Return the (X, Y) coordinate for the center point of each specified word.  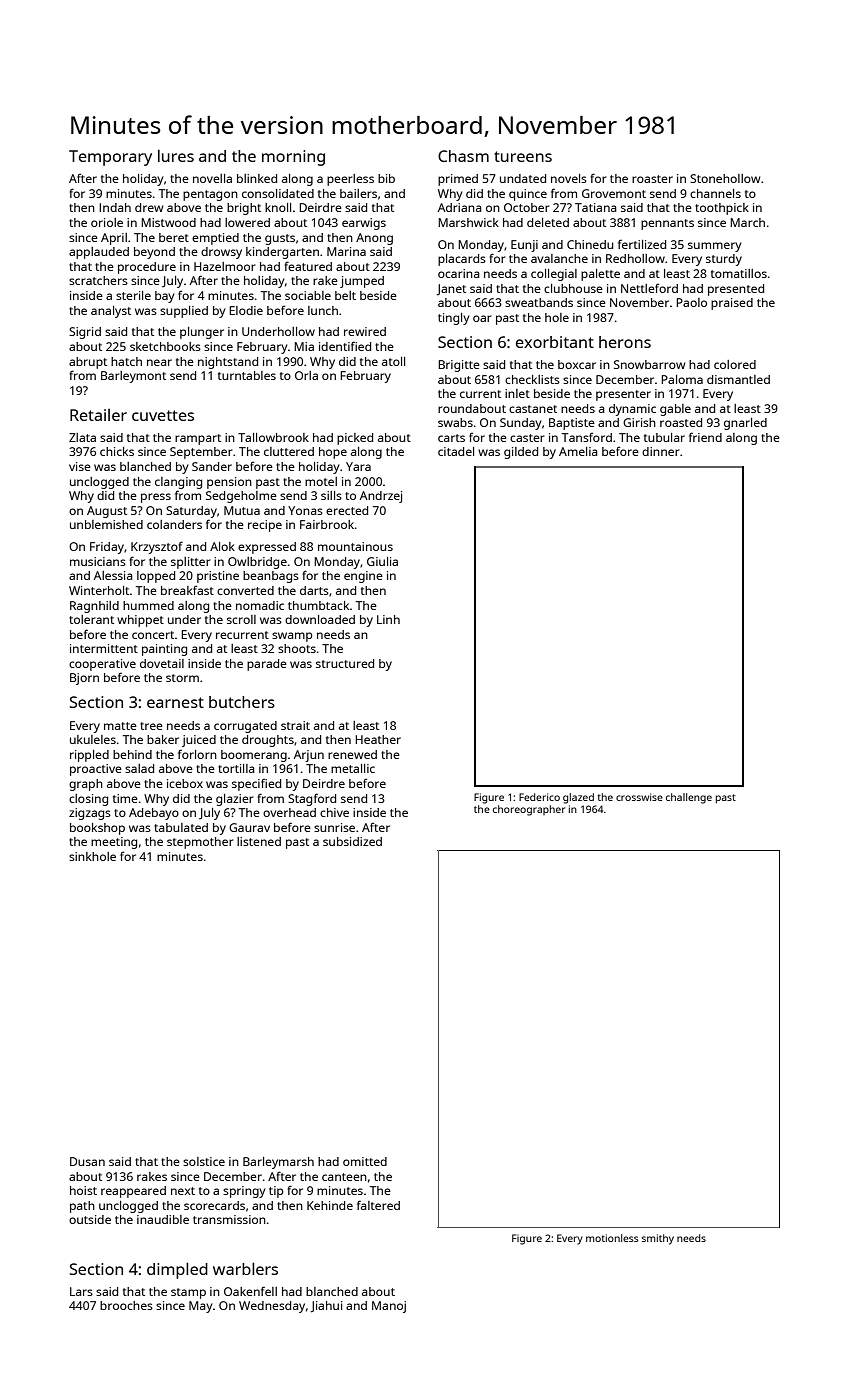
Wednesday (272, 1307)
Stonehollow (725, 178)
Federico (539, 797)
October (527, 207)
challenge (689, 798)
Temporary (110, 158)
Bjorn (84, 679)
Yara (358, 466)
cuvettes (163, 415)
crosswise (639, 797)
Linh (388, 619)
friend (705, 437)
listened (259, 841)
